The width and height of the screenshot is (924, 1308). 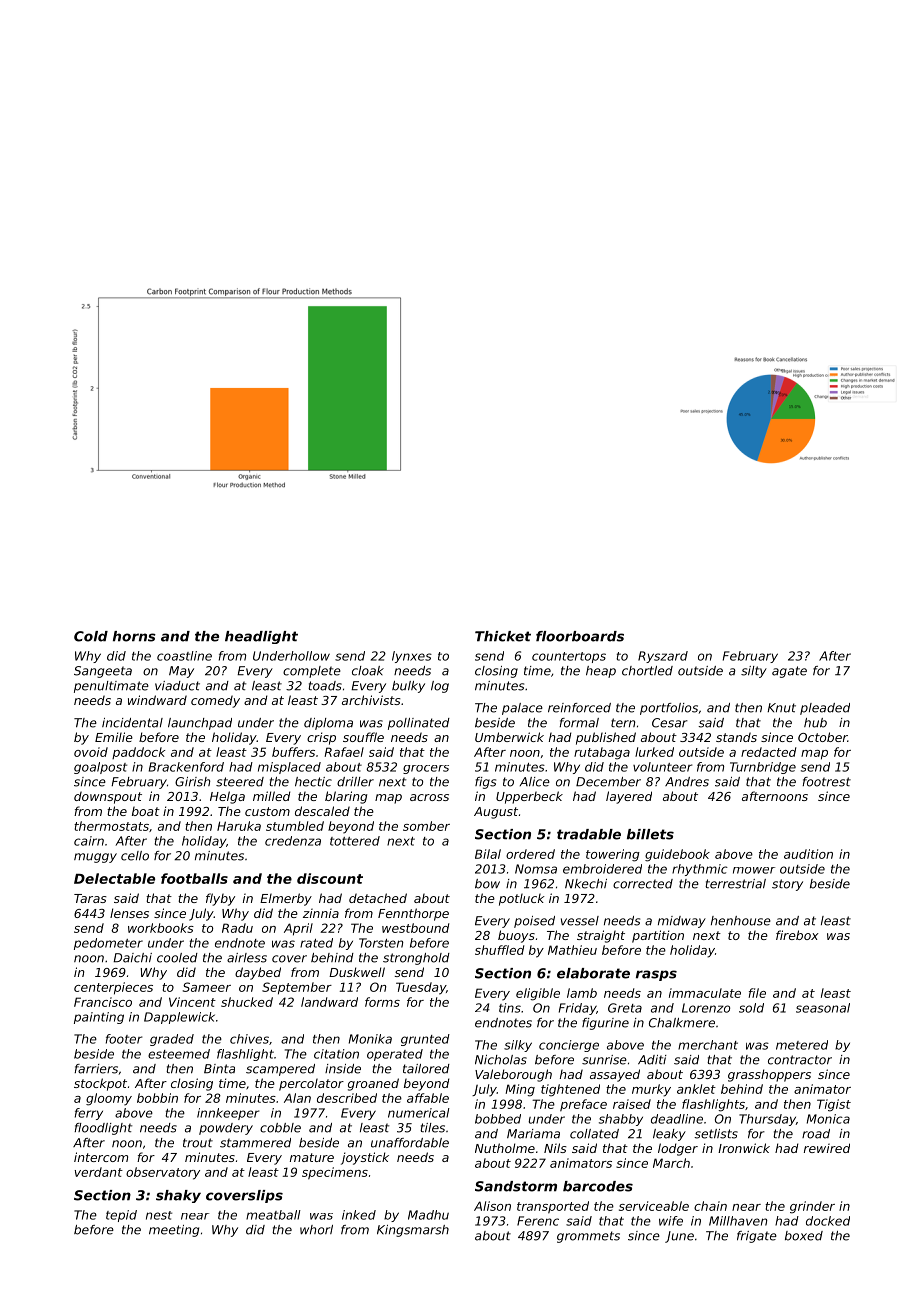 What do you see at coordinates (492, 1206) in the screenshot?
I see `Alison` at bounding box center [492, 1206].
